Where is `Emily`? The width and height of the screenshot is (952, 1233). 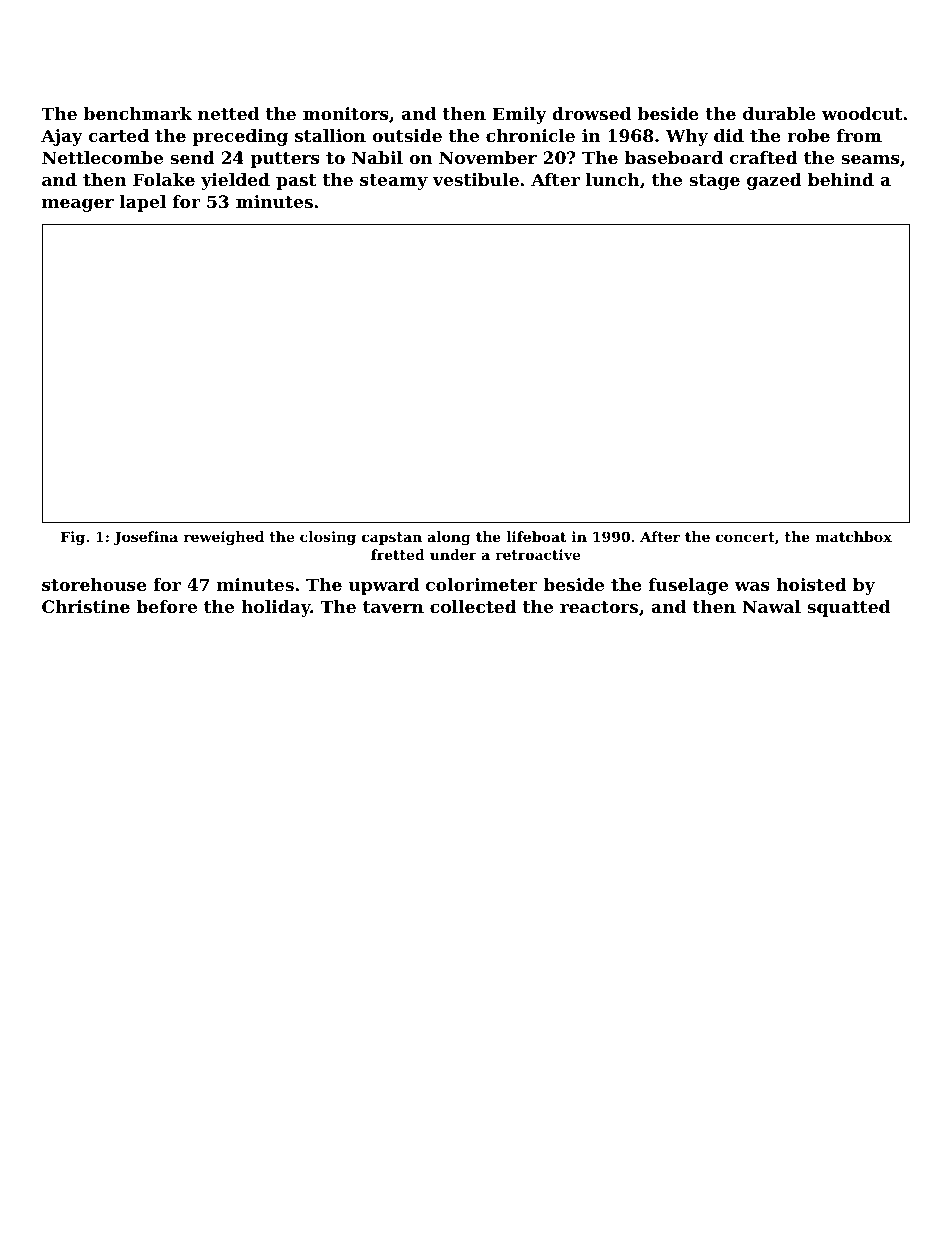 Emily is located at coordinates (520, 115).
